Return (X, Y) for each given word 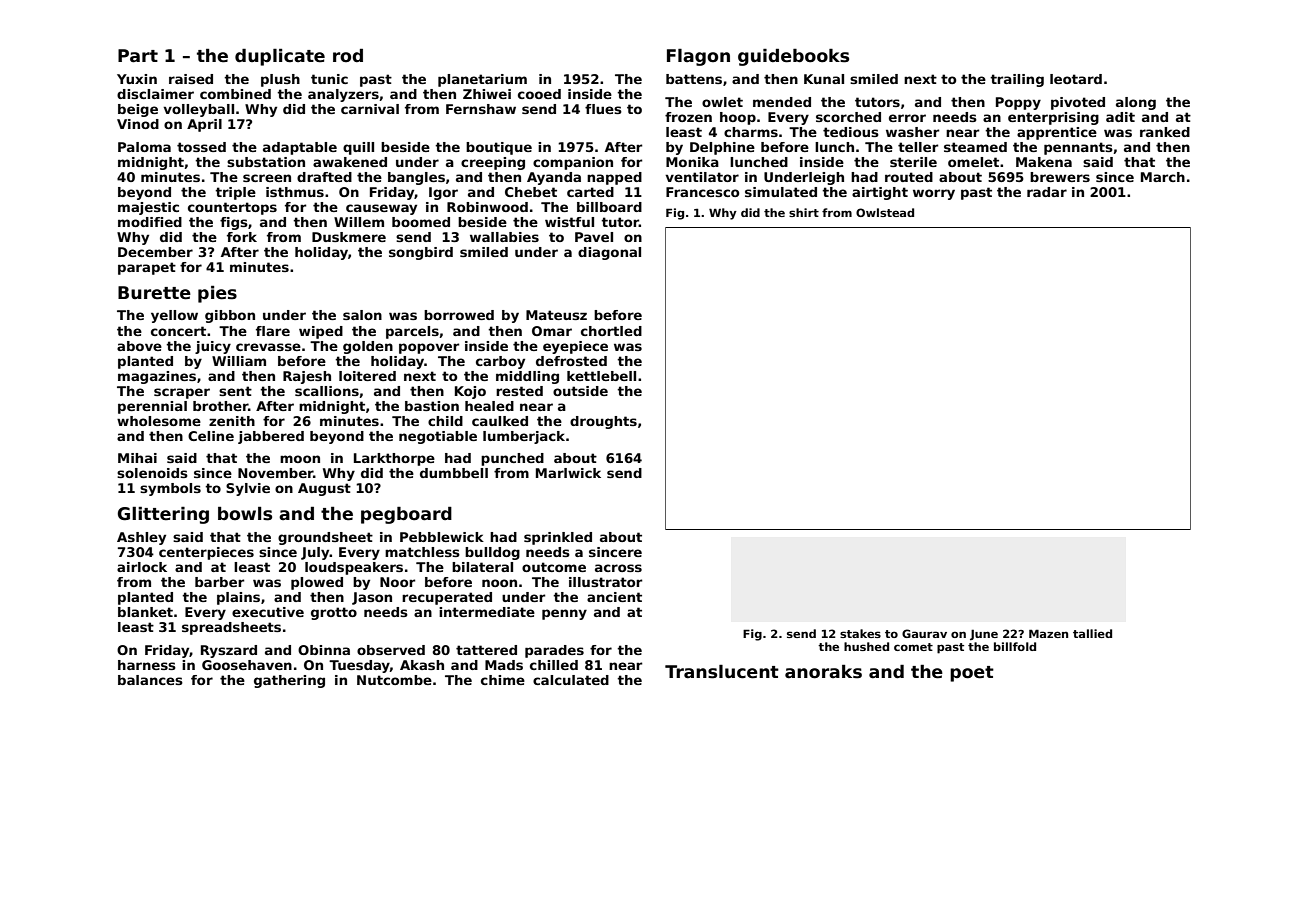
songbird (421, 253)
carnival (370, 109)
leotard (1076, 79)
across (618, 568)
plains (238, 598)
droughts (603, 422)
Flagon (698, 57)
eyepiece (575, 347)
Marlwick (568, 473)
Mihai (137, 458)
